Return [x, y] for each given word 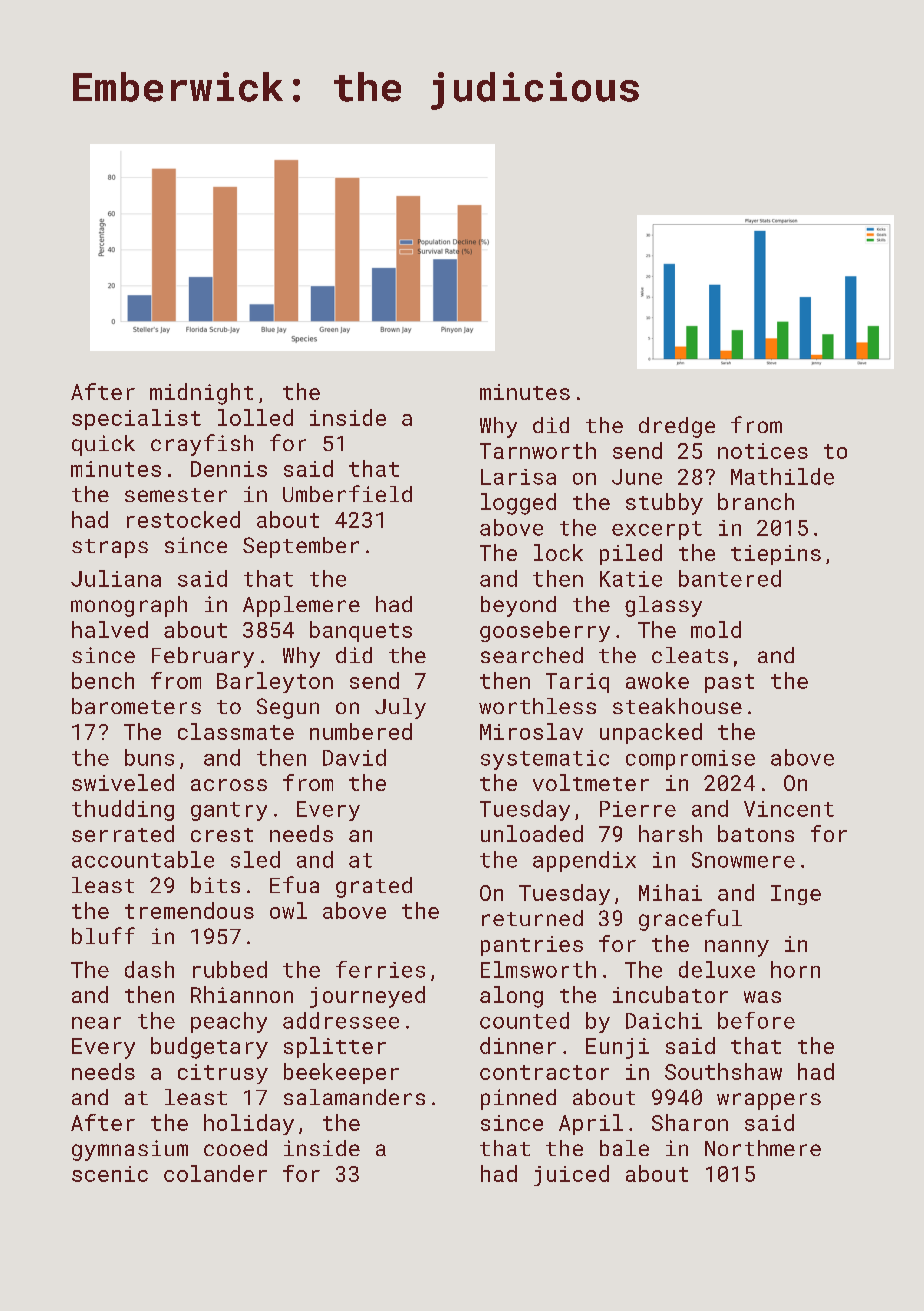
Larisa [518, 477]
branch [756, 501]
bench [103, 680]
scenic [110, 1174]
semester [176, 495]
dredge [677, 427]
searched [532, 655]
